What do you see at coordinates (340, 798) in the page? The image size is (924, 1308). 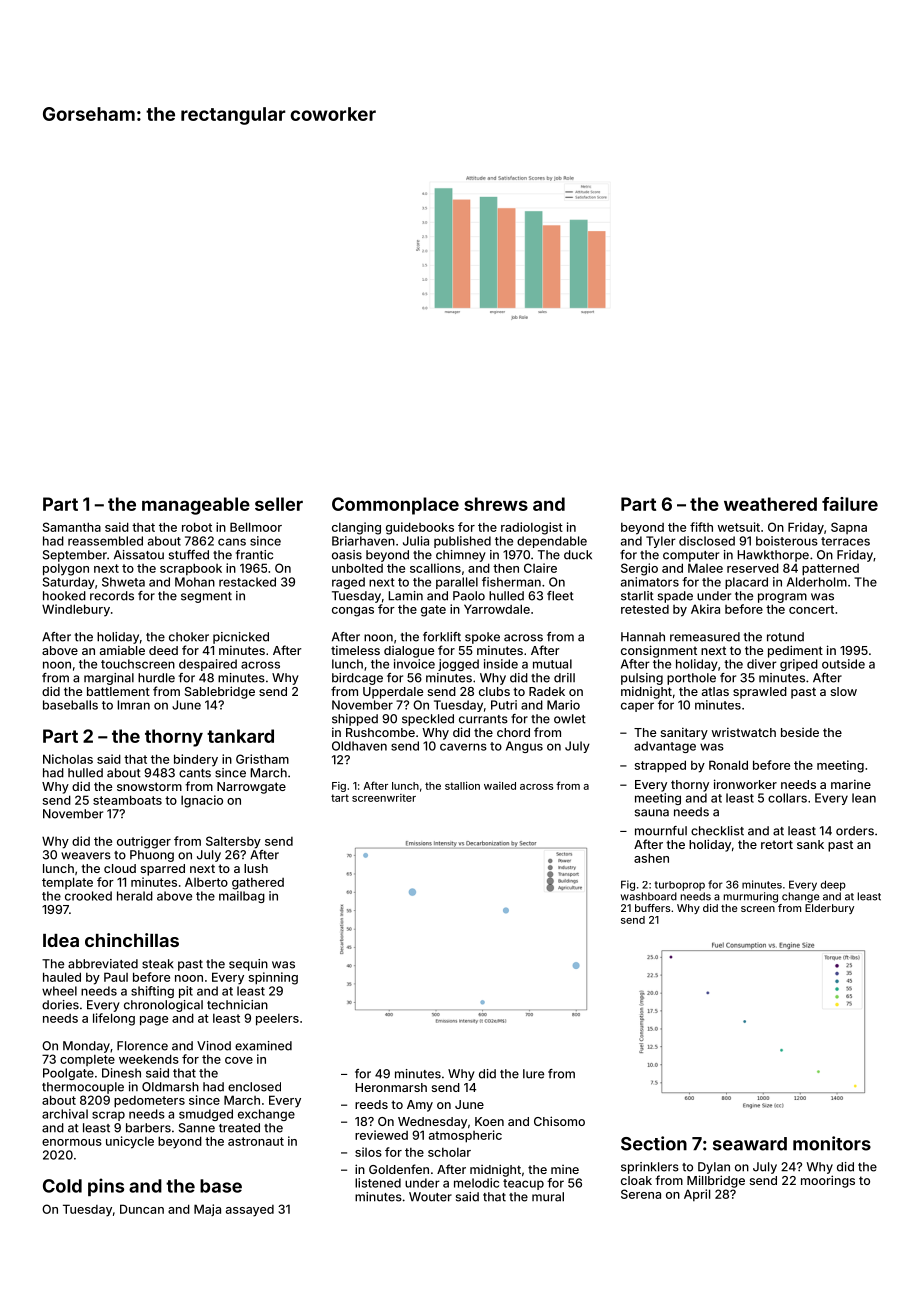 I see `tart` at bounding box center [340, 798].
